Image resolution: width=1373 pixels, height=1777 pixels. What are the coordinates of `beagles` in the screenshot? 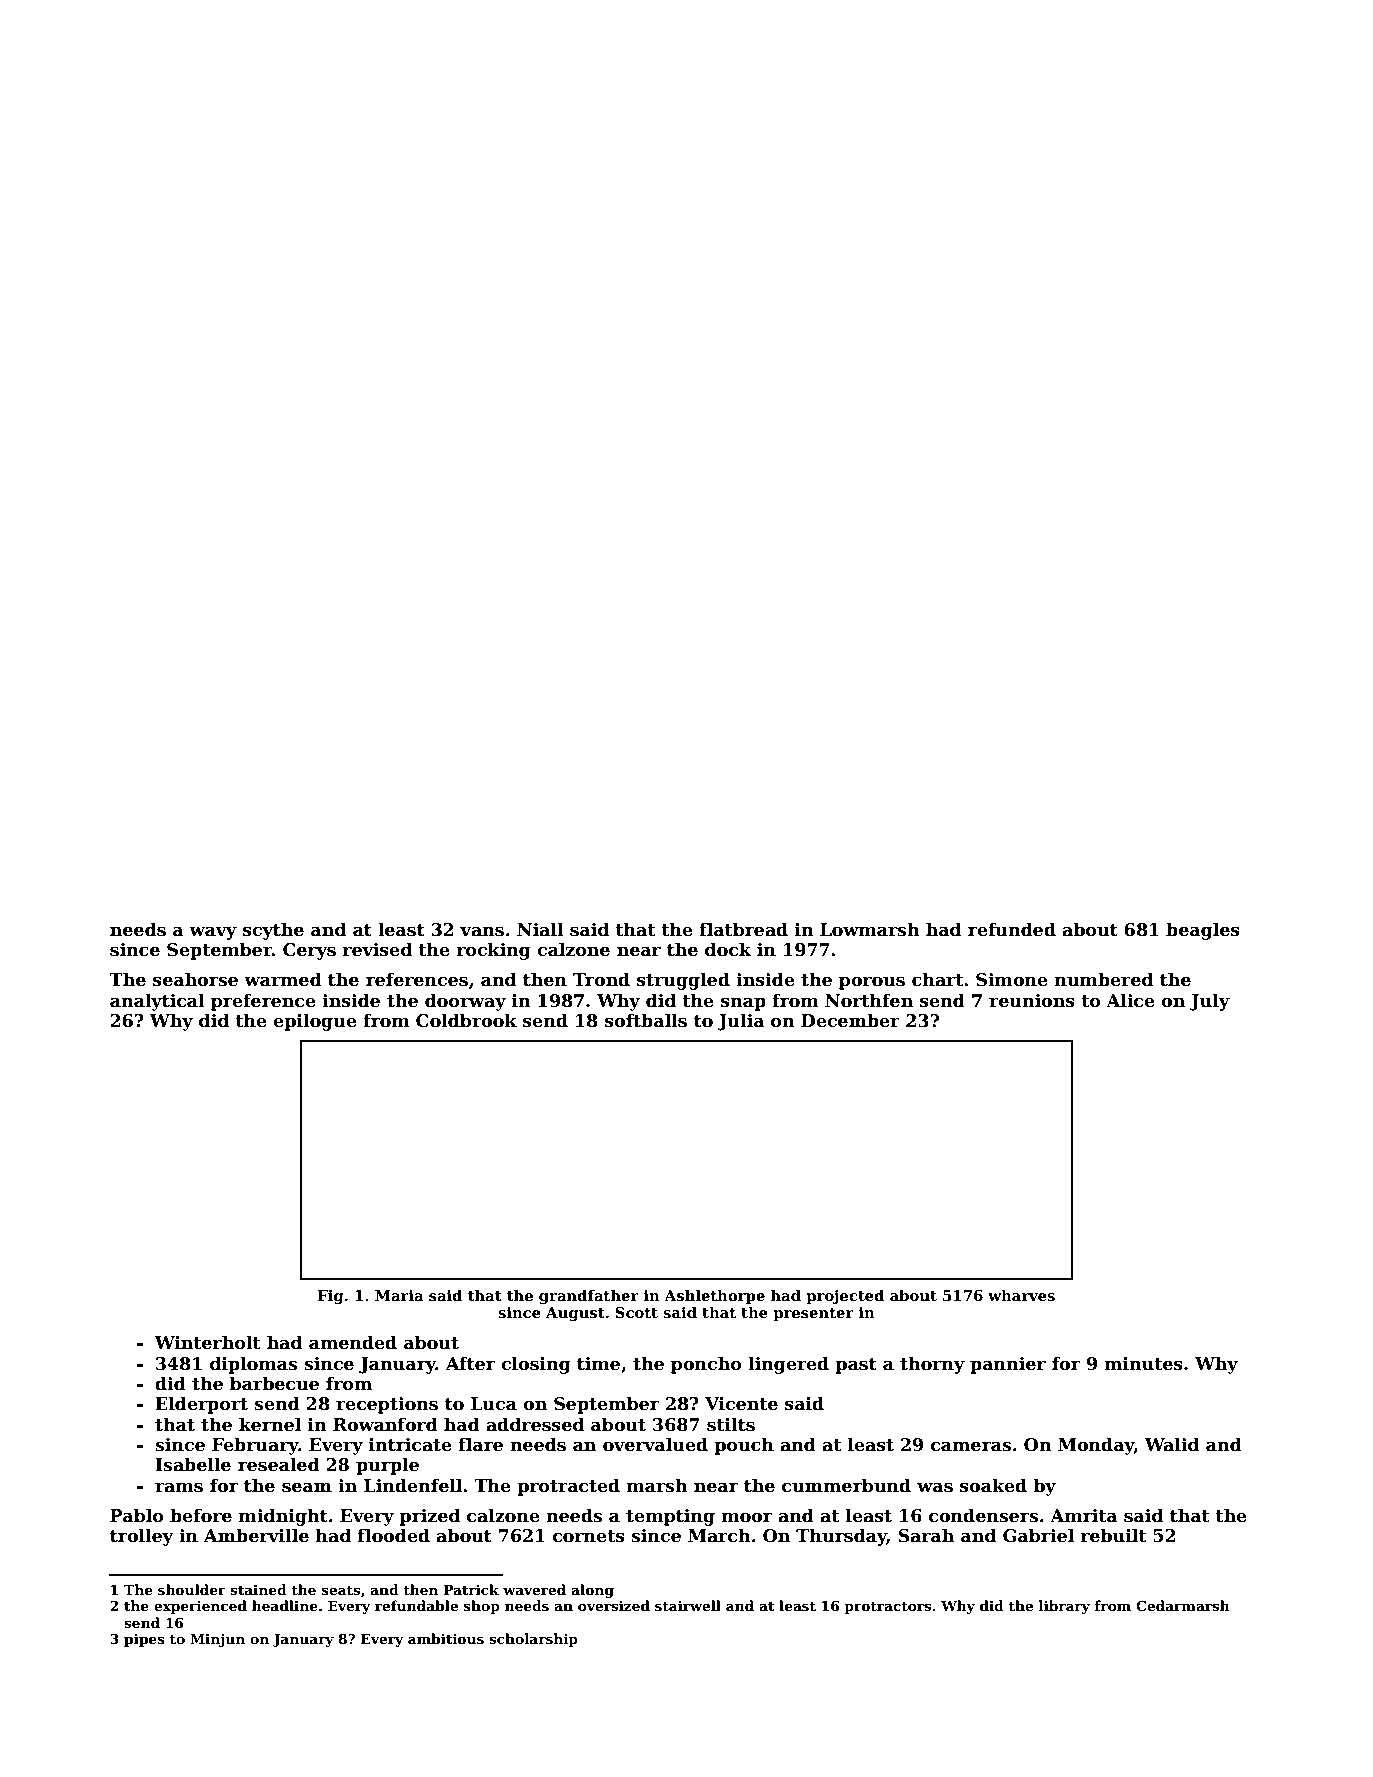 It's located at (1203, 931).
